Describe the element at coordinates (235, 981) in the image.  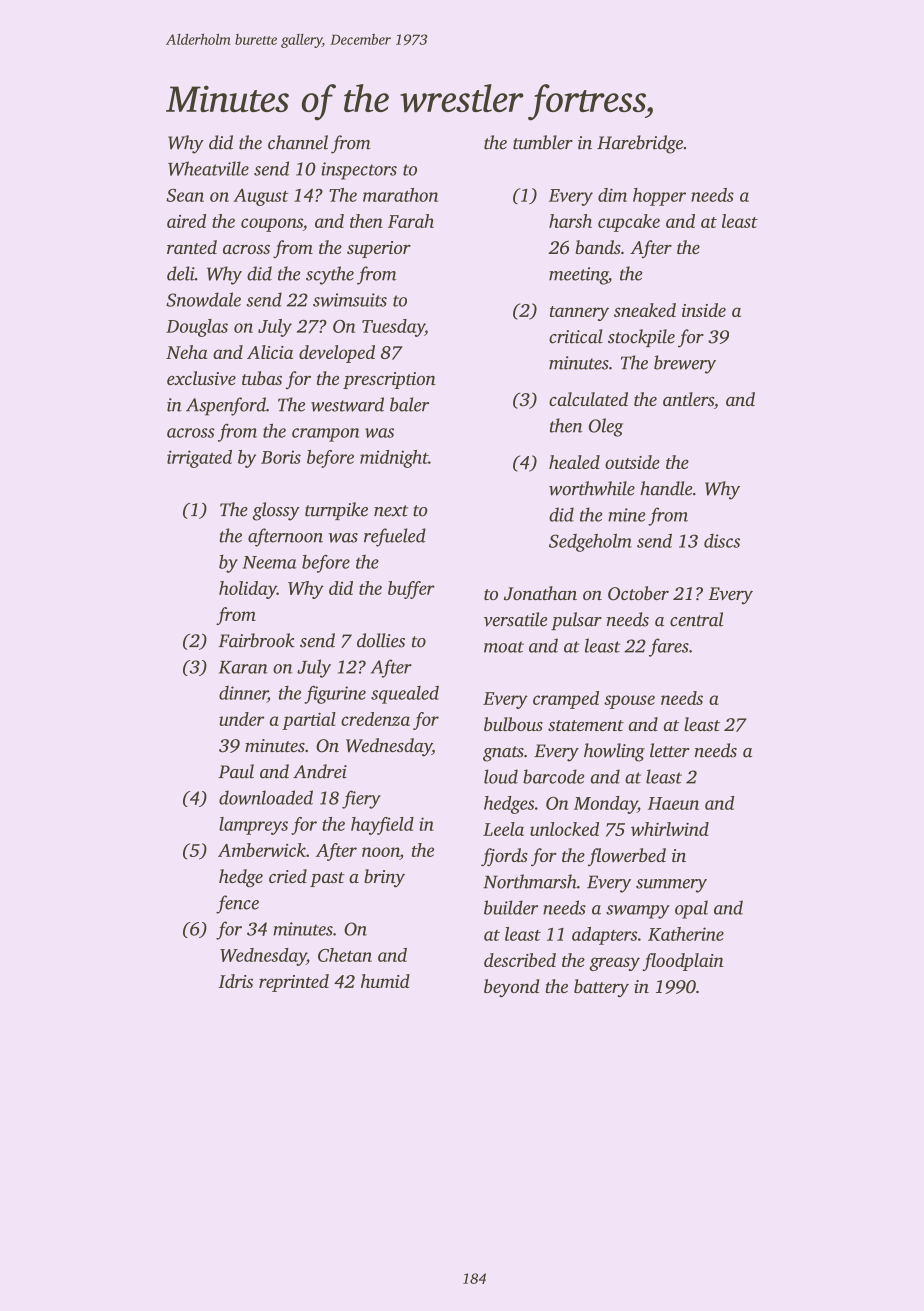
I see `Idris` at that location.
